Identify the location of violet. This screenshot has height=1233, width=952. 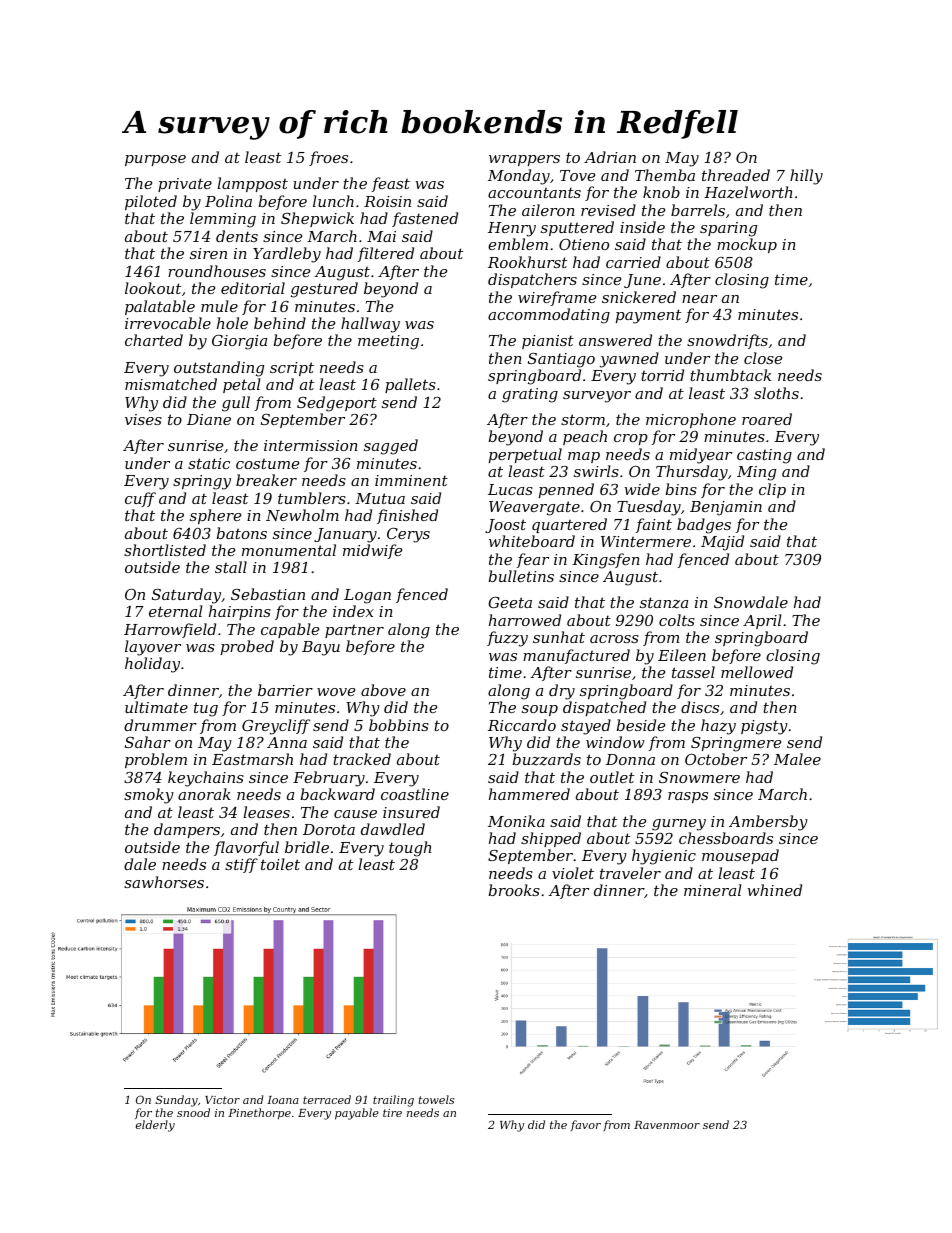
(573, 873).
